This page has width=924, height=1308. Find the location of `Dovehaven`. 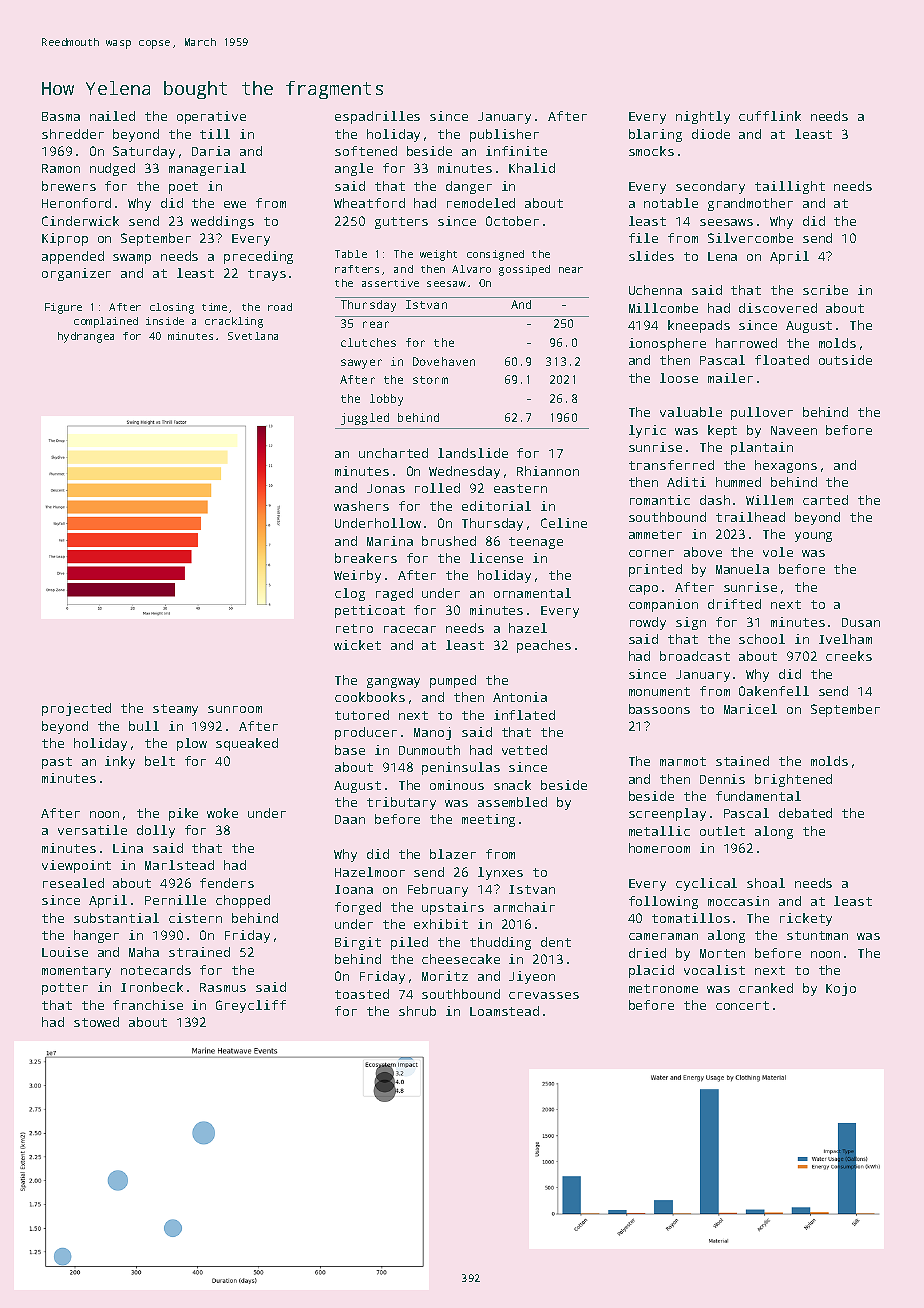

Dovehaven is located at coordinates (444, 361).
